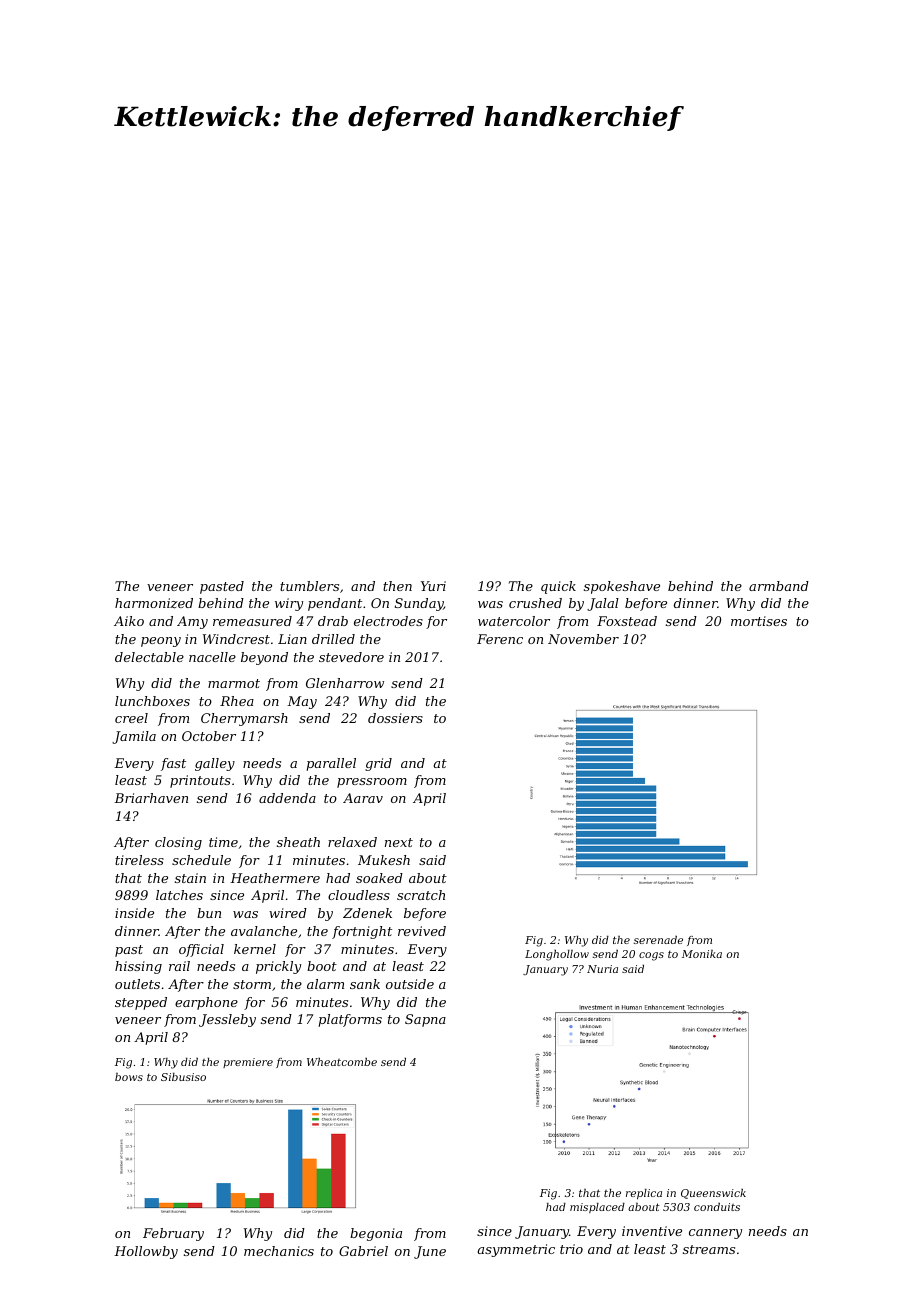 This document has width=924, height=1308. I want to click on inside, so click(134, 913).
